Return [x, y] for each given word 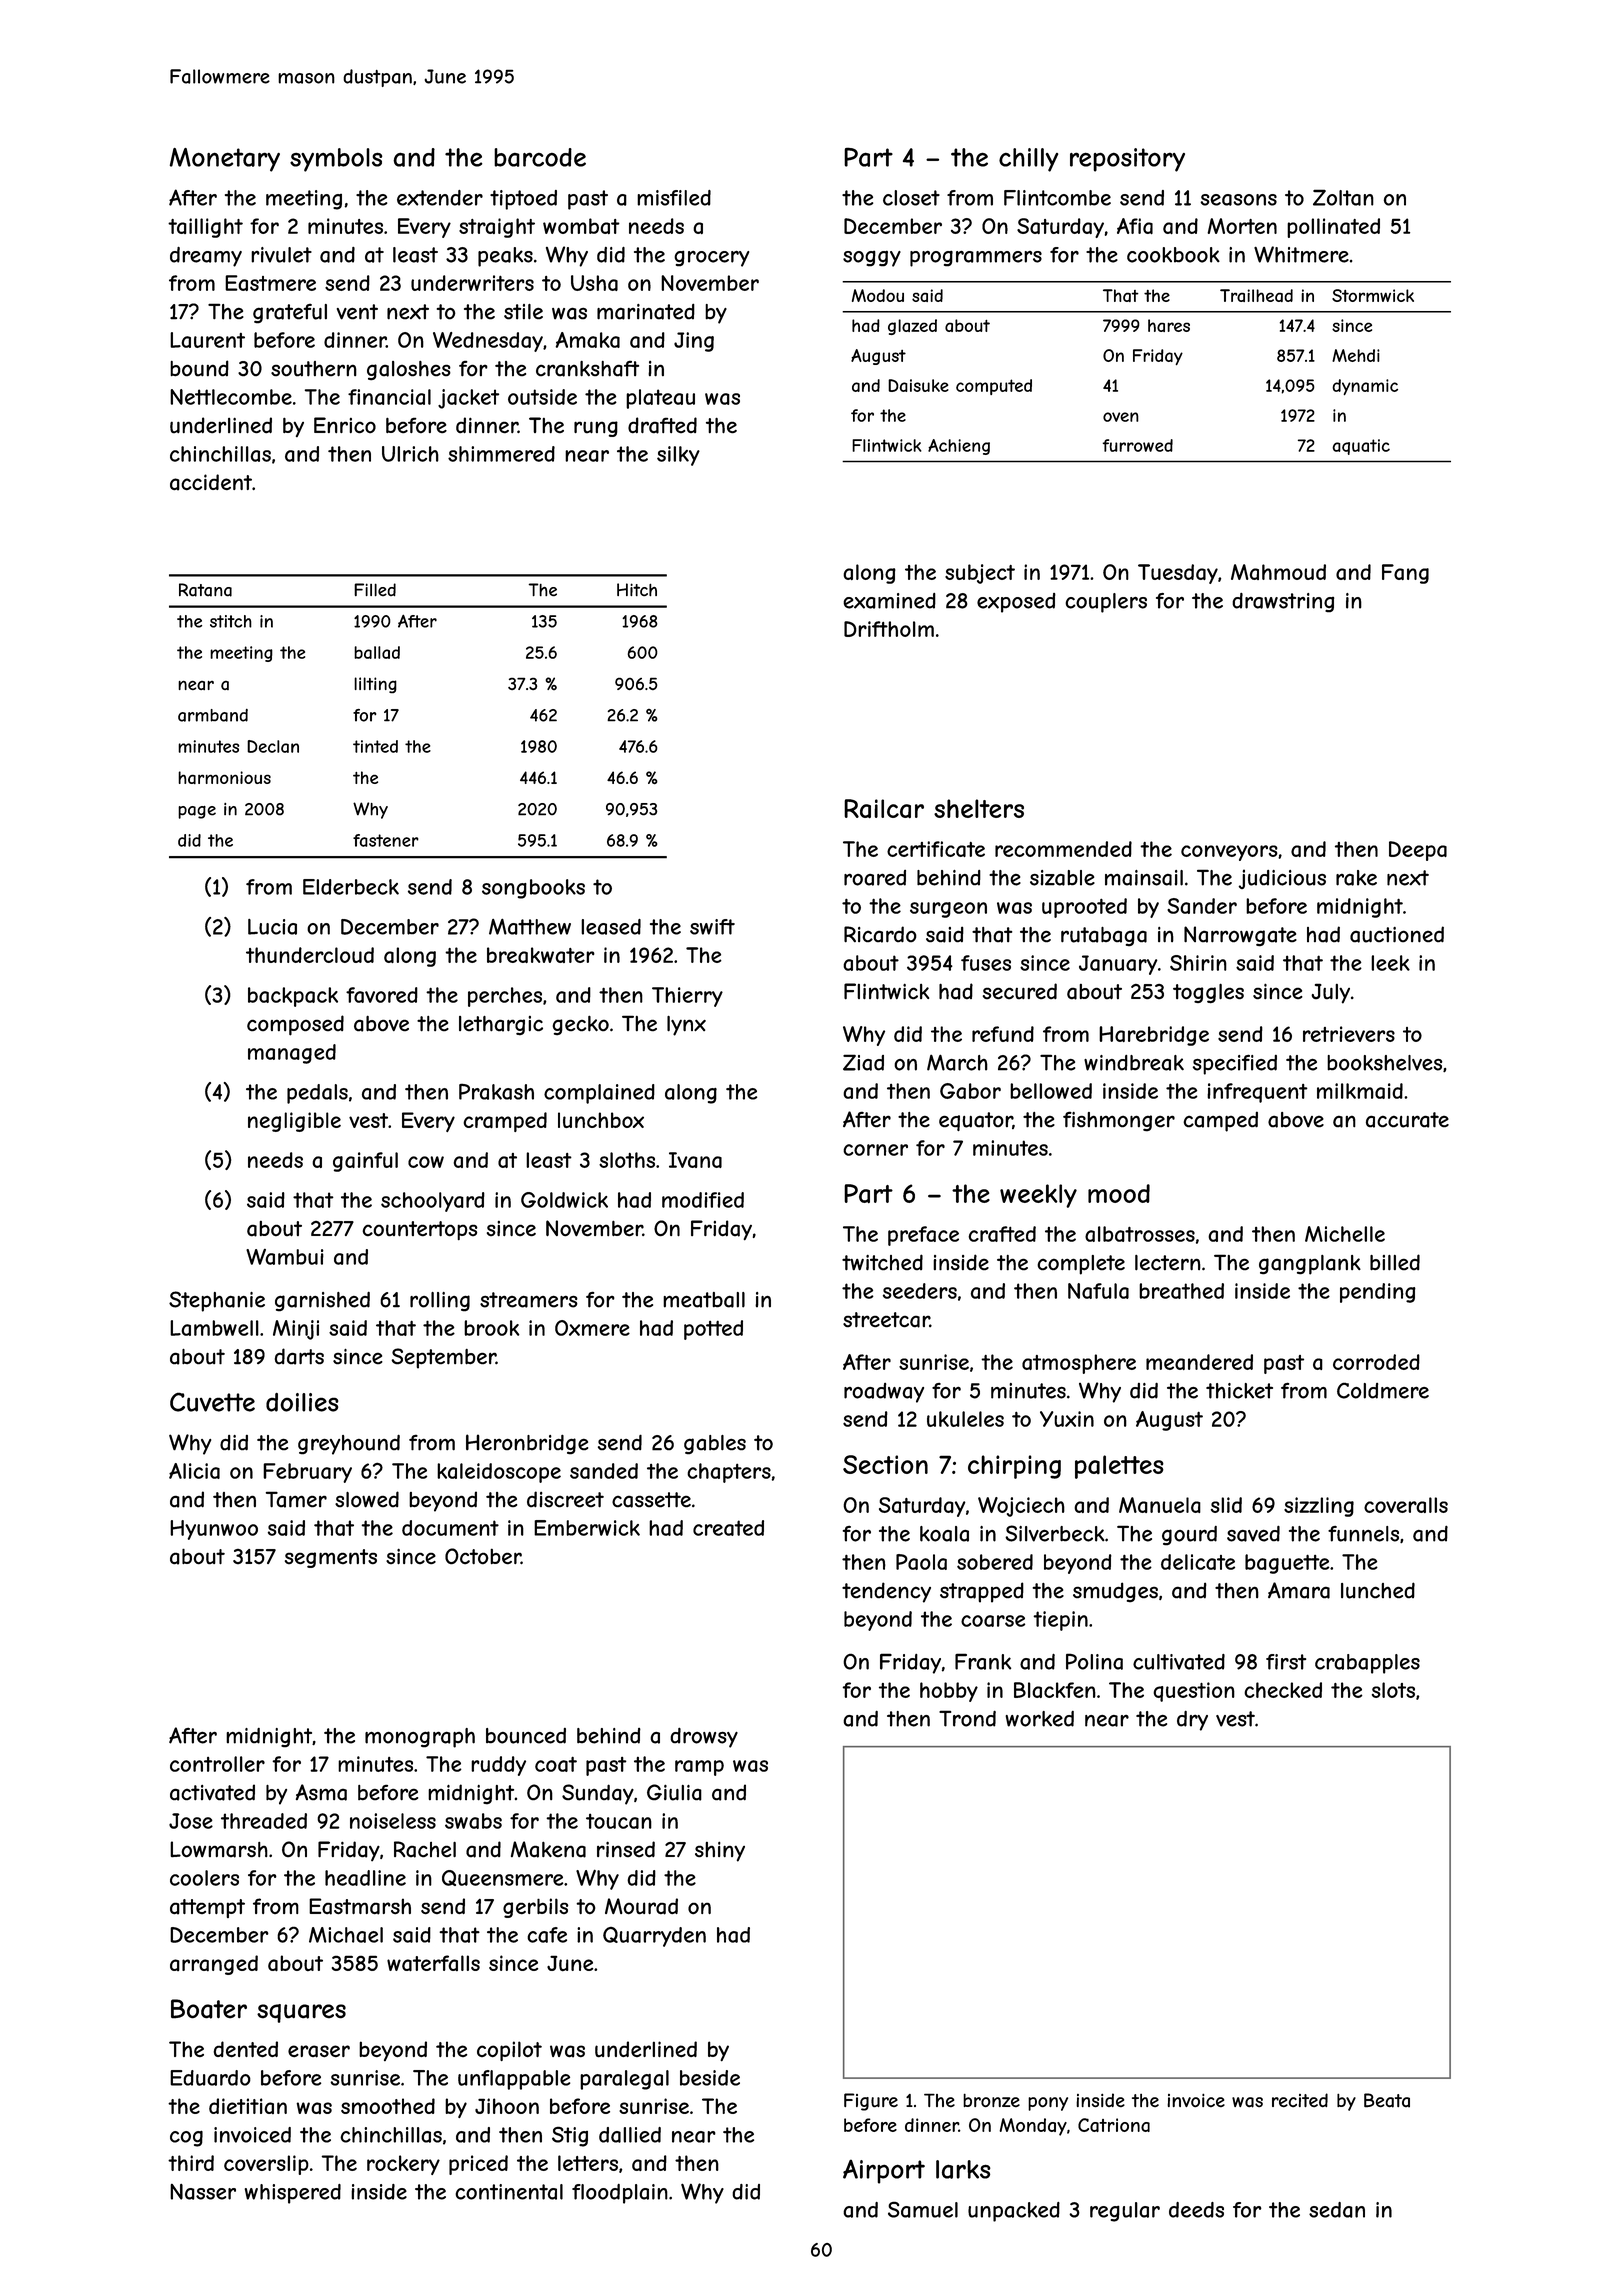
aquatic [1361, 447]
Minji [296, 1330]
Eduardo [210, 2078]
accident [211, 482]
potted [713, 1330]
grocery [711, 258]
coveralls [1406, 1505]
